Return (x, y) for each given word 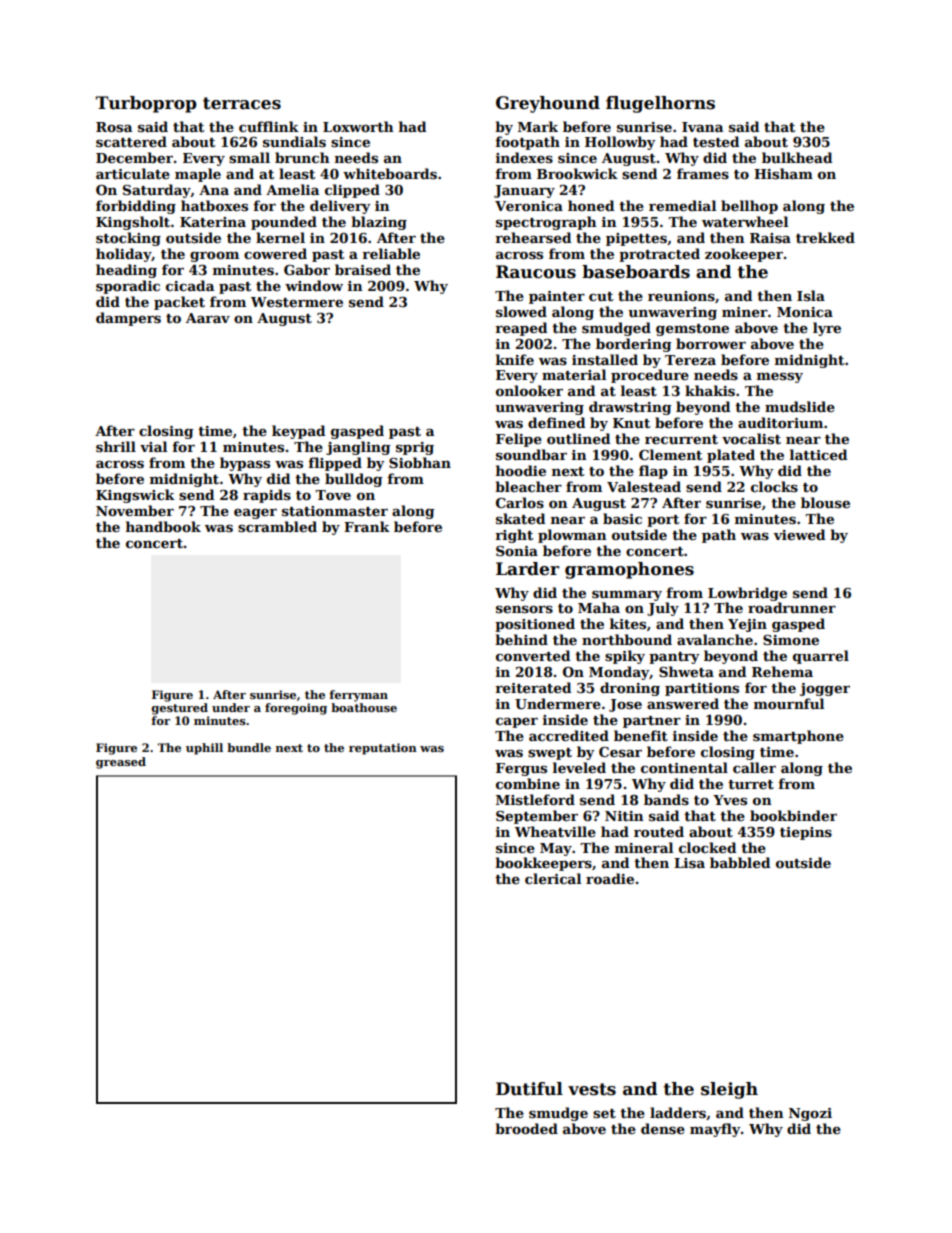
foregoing (296, 709)
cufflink (269, 126)
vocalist (751, 438)
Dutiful (529, 1089)
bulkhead (797, 157)
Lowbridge (747, 594)
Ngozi (810, 1114)
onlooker (529, 390)
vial (153, 446)
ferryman (358, 696)
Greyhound (548, 104)
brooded (526, 1128)
